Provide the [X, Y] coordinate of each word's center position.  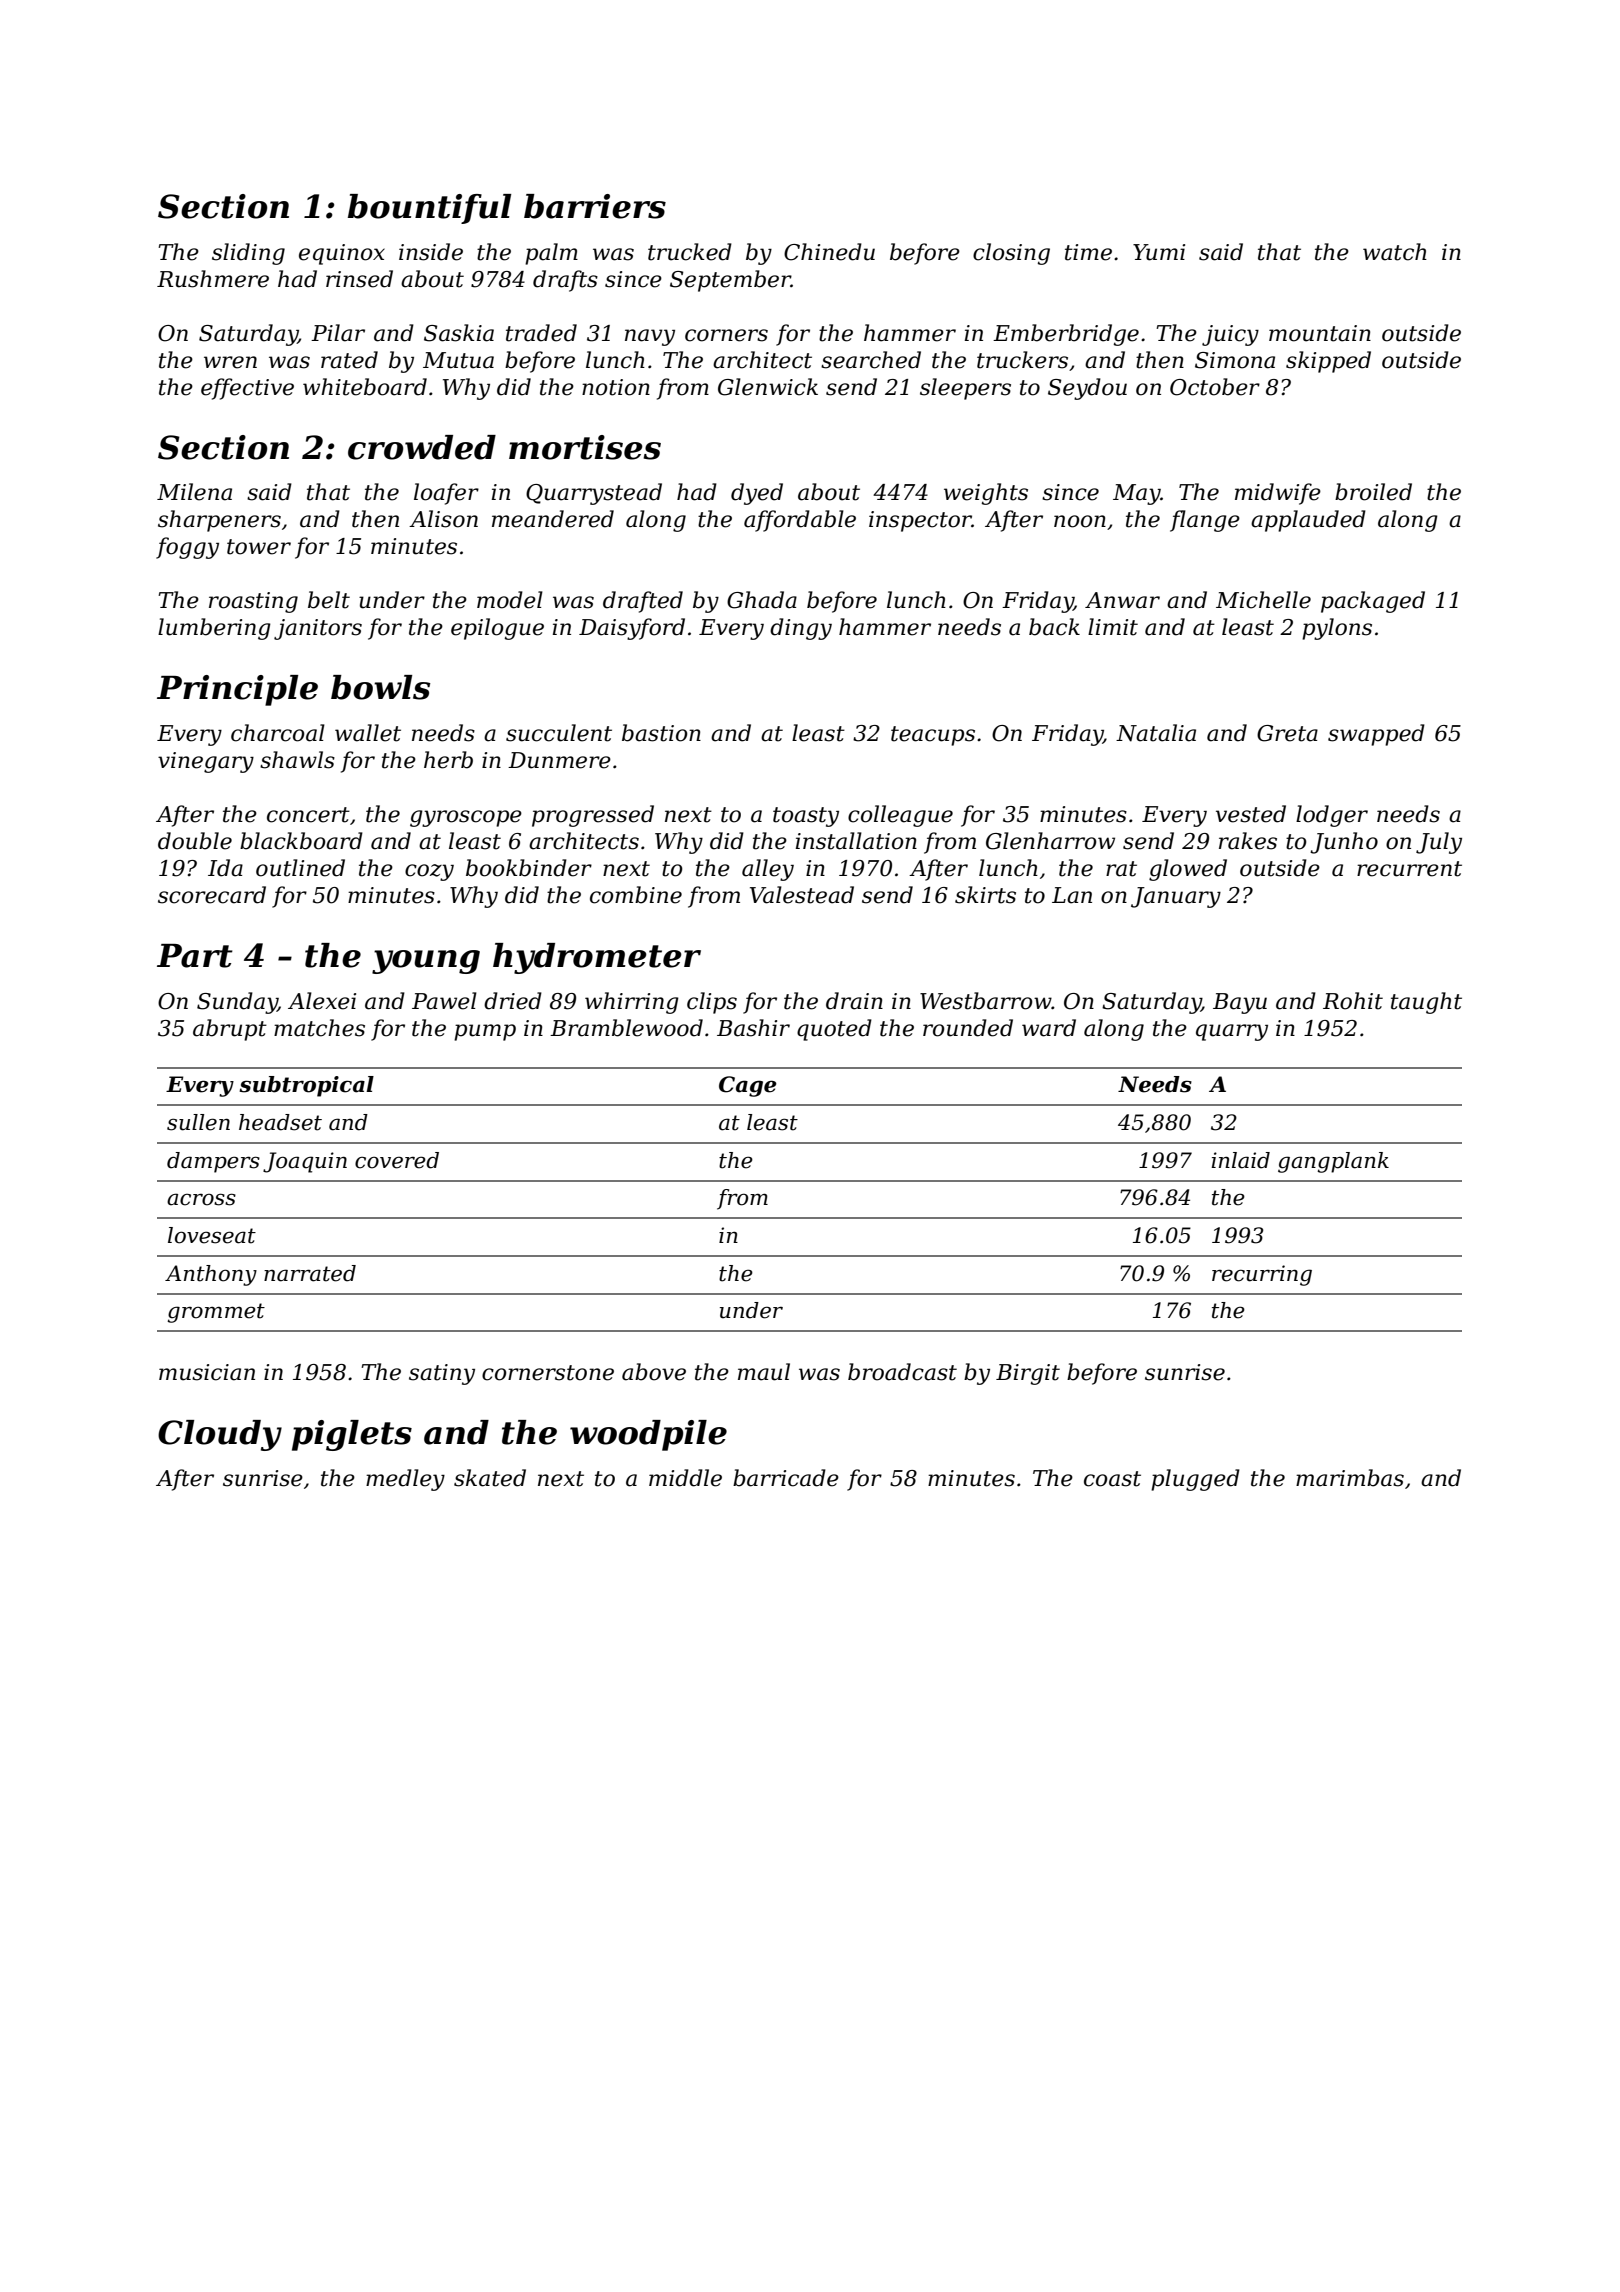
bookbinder [529, 868]
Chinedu [829, 252]
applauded [1308, 521]
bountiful [429, 209]
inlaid [1240, 1160]
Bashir [753, 1028]
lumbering [214, 629]
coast [1112, 1479]
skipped [1328, 362]
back [1054, 627]
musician [207, 1372]
